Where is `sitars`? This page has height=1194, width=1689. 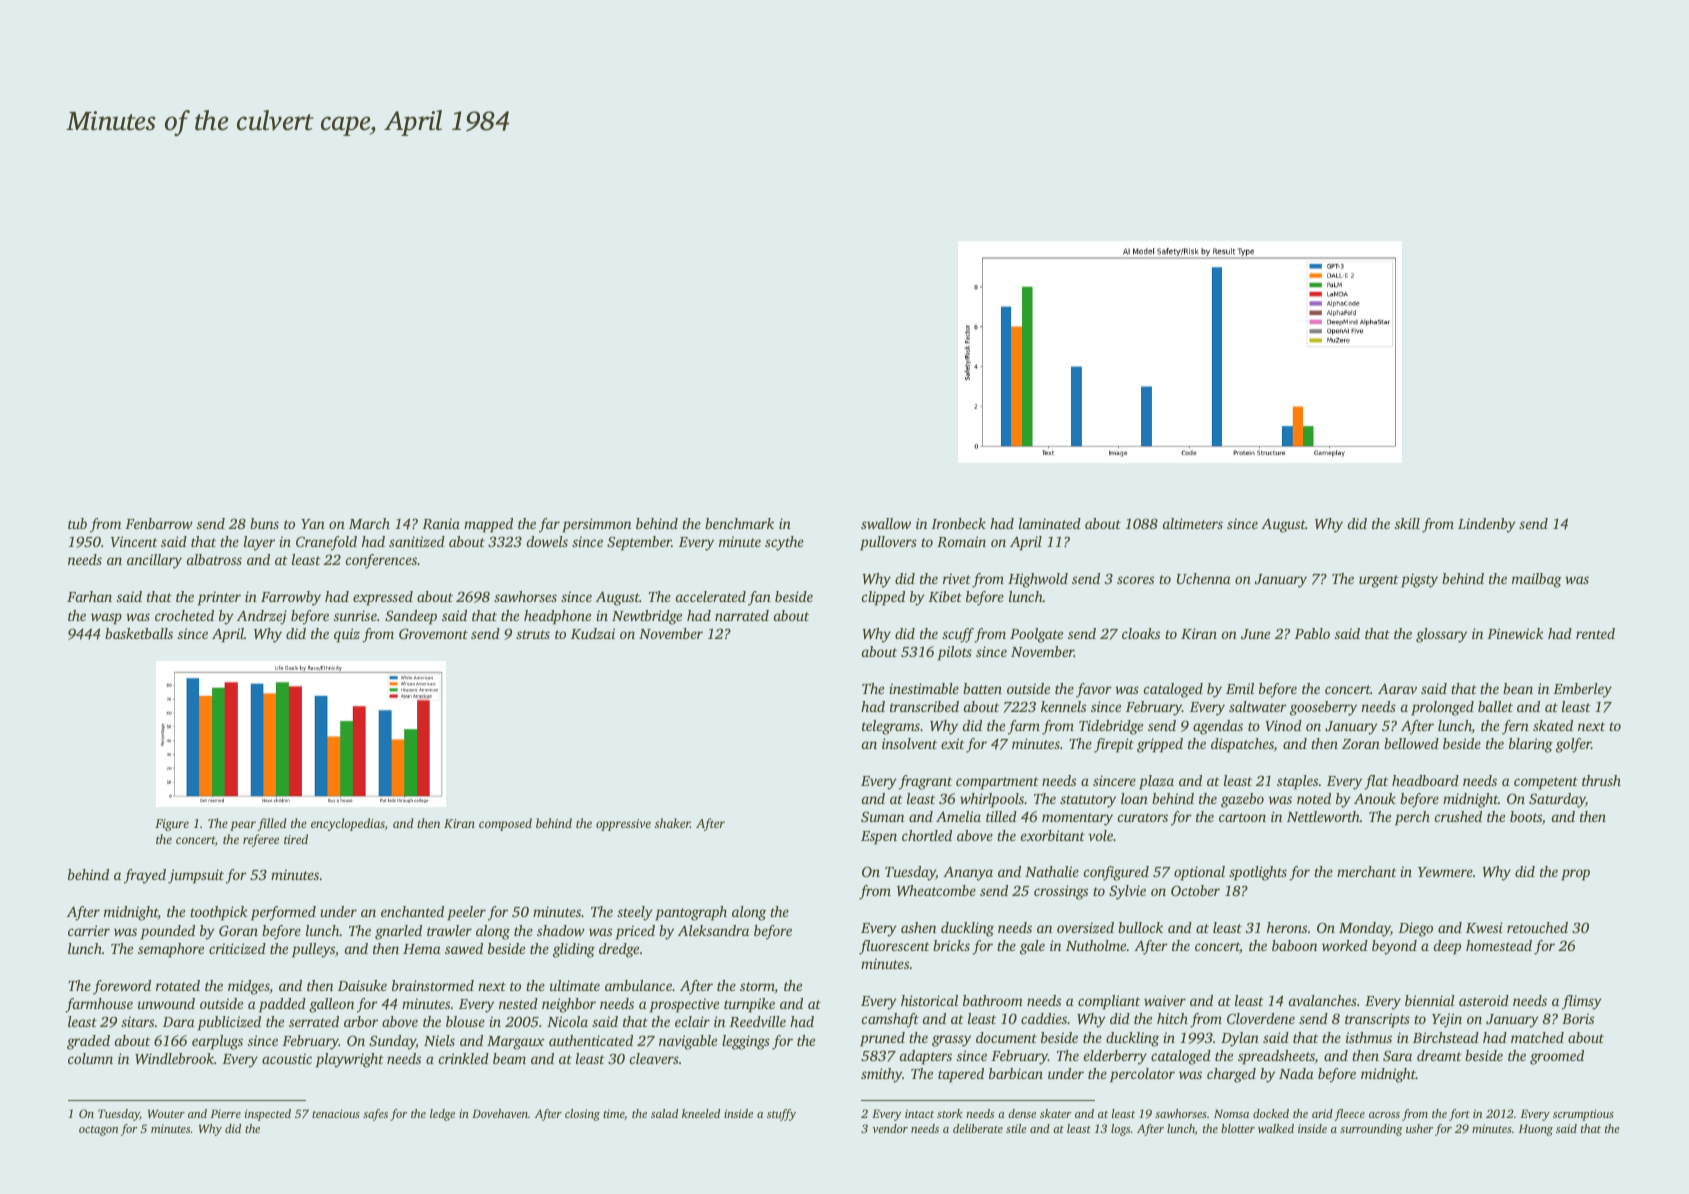
sitars is located at coordinates (137, 1021).
